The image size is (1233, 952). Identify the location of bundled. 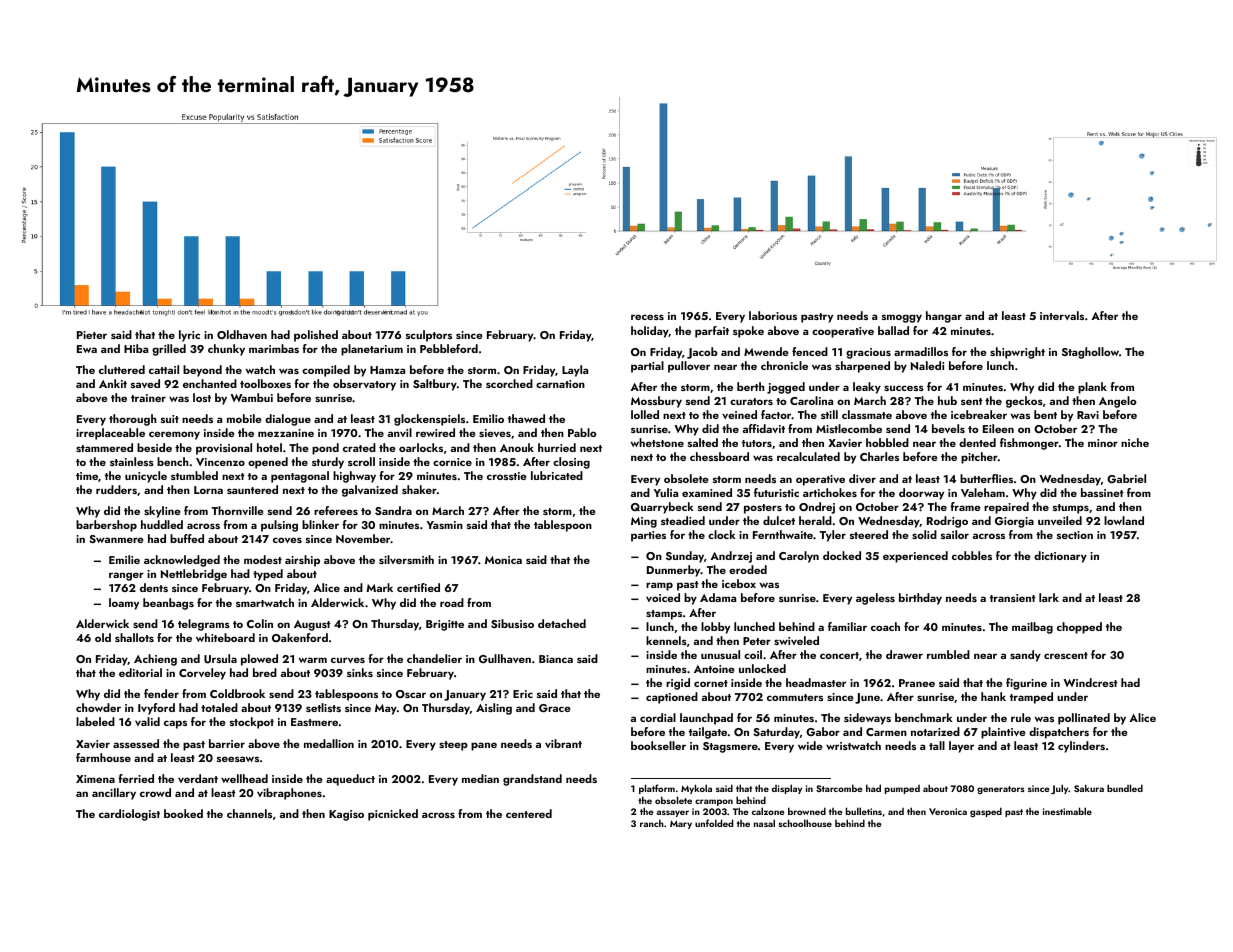
(1125, 788).
